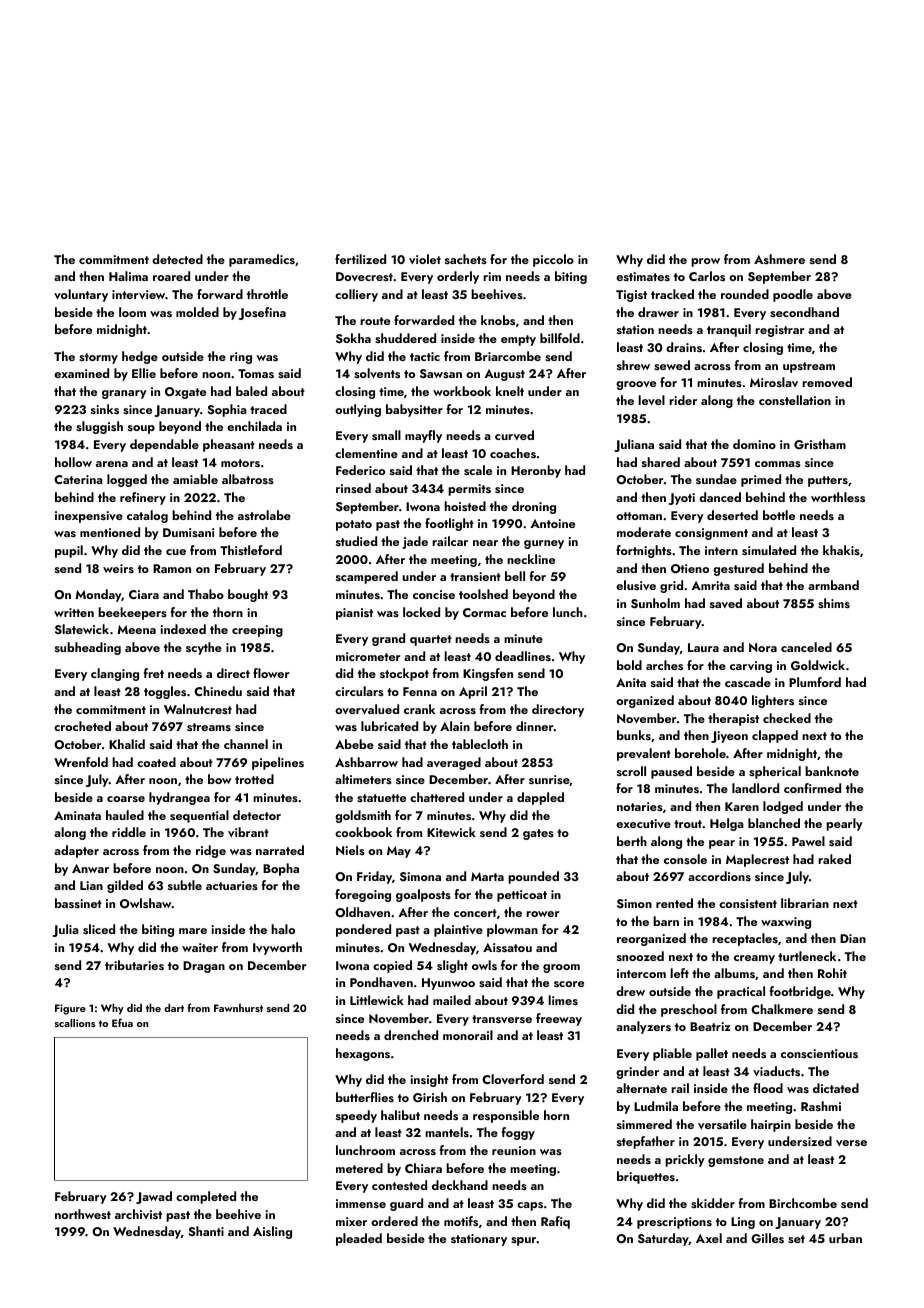 The image size is (924, 1308). I want to click on sachets, so click(466, 259).
